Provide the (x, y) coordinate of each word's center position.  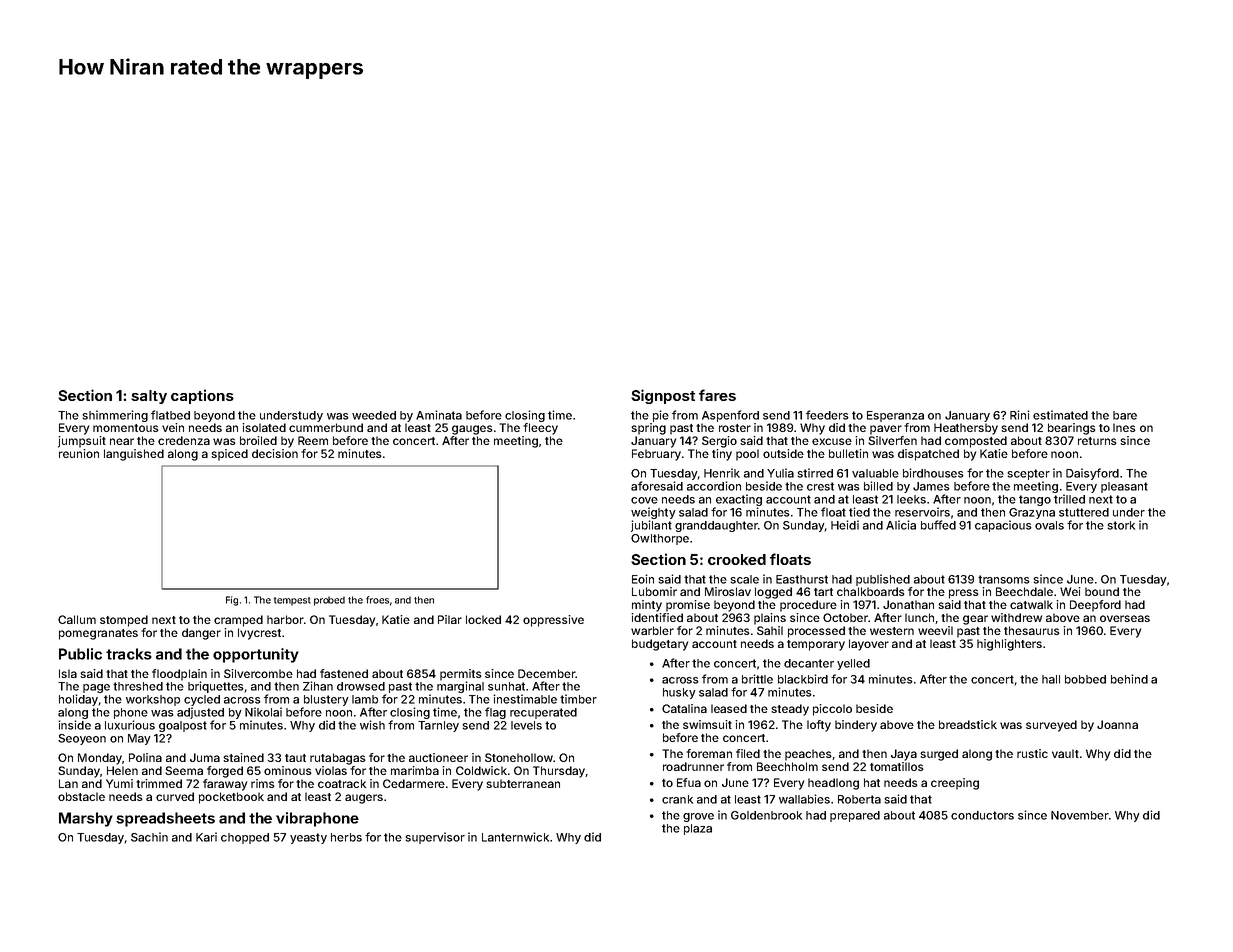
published (883, 580)
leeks (911, 499)
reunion (79, 453)
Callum (77, 619)
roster (735, 428)
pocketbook (231, 798)
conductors (982, 815)
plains (770, 619)
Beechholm (787, 766)
